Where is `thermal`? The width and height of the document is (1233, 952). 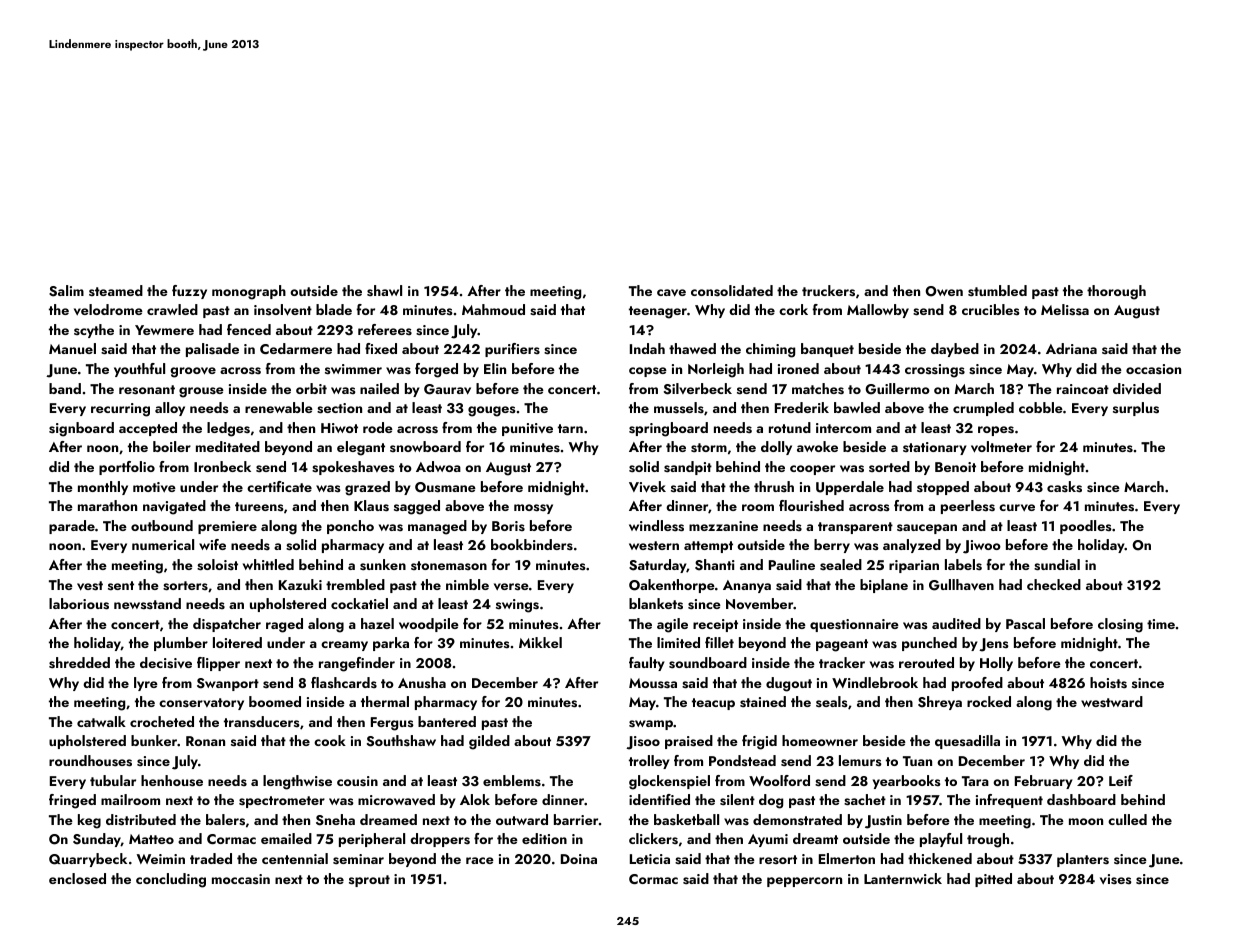 thermal is located at coordinates (385, 701).
